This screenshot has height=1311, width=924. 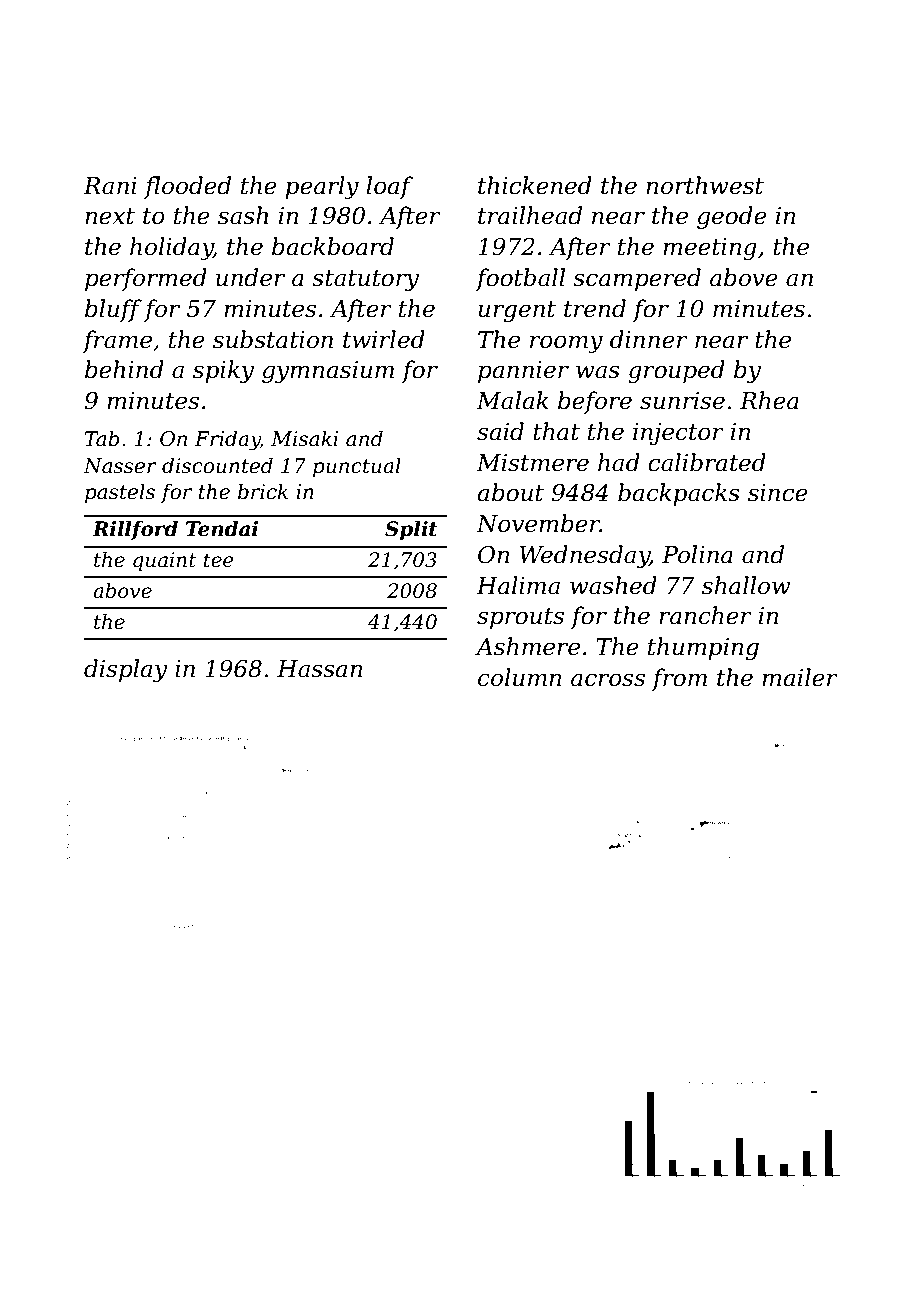 I want to click on dinner, so click(x=649, y=339).
